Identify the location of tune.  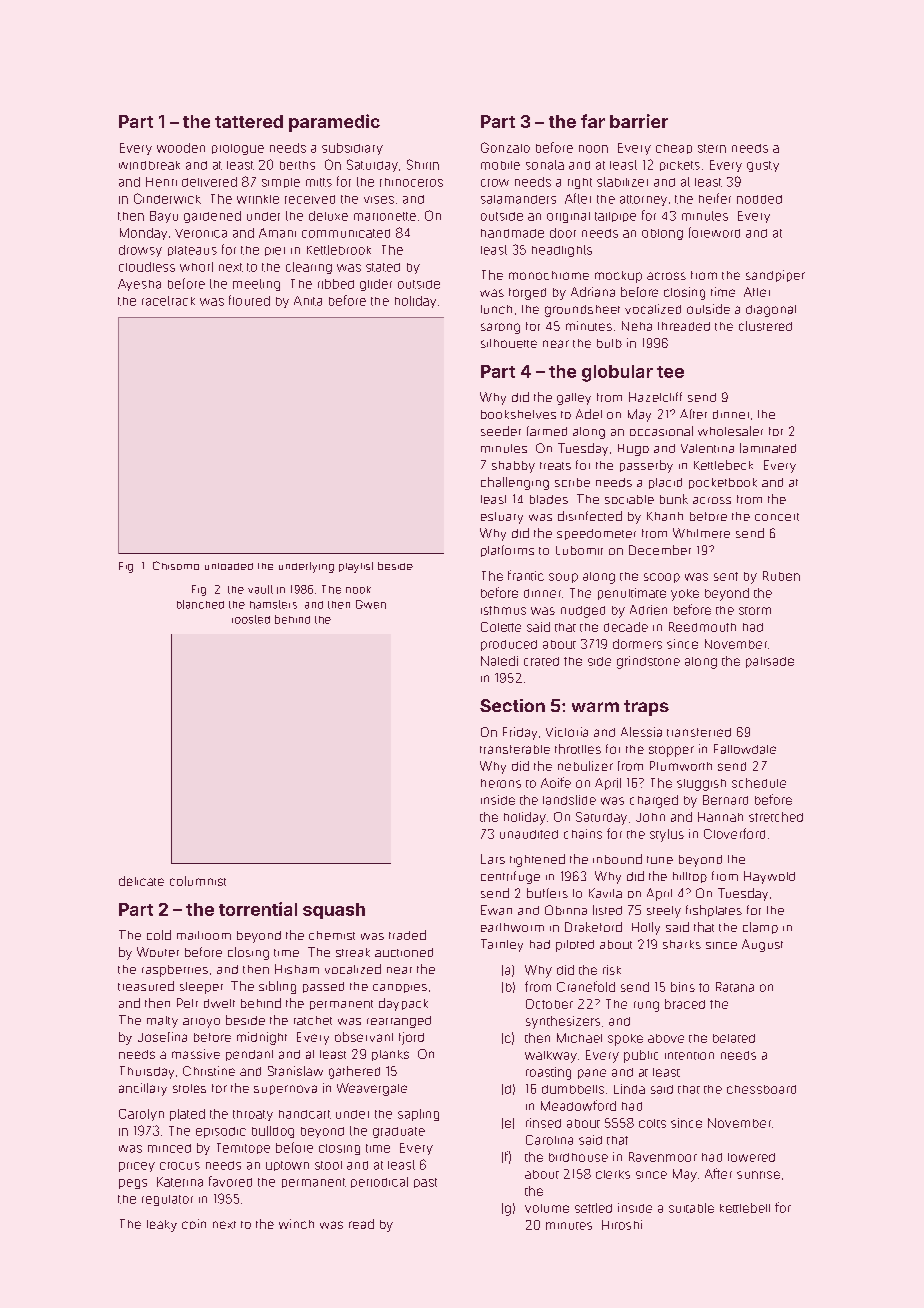
(660, 860).
